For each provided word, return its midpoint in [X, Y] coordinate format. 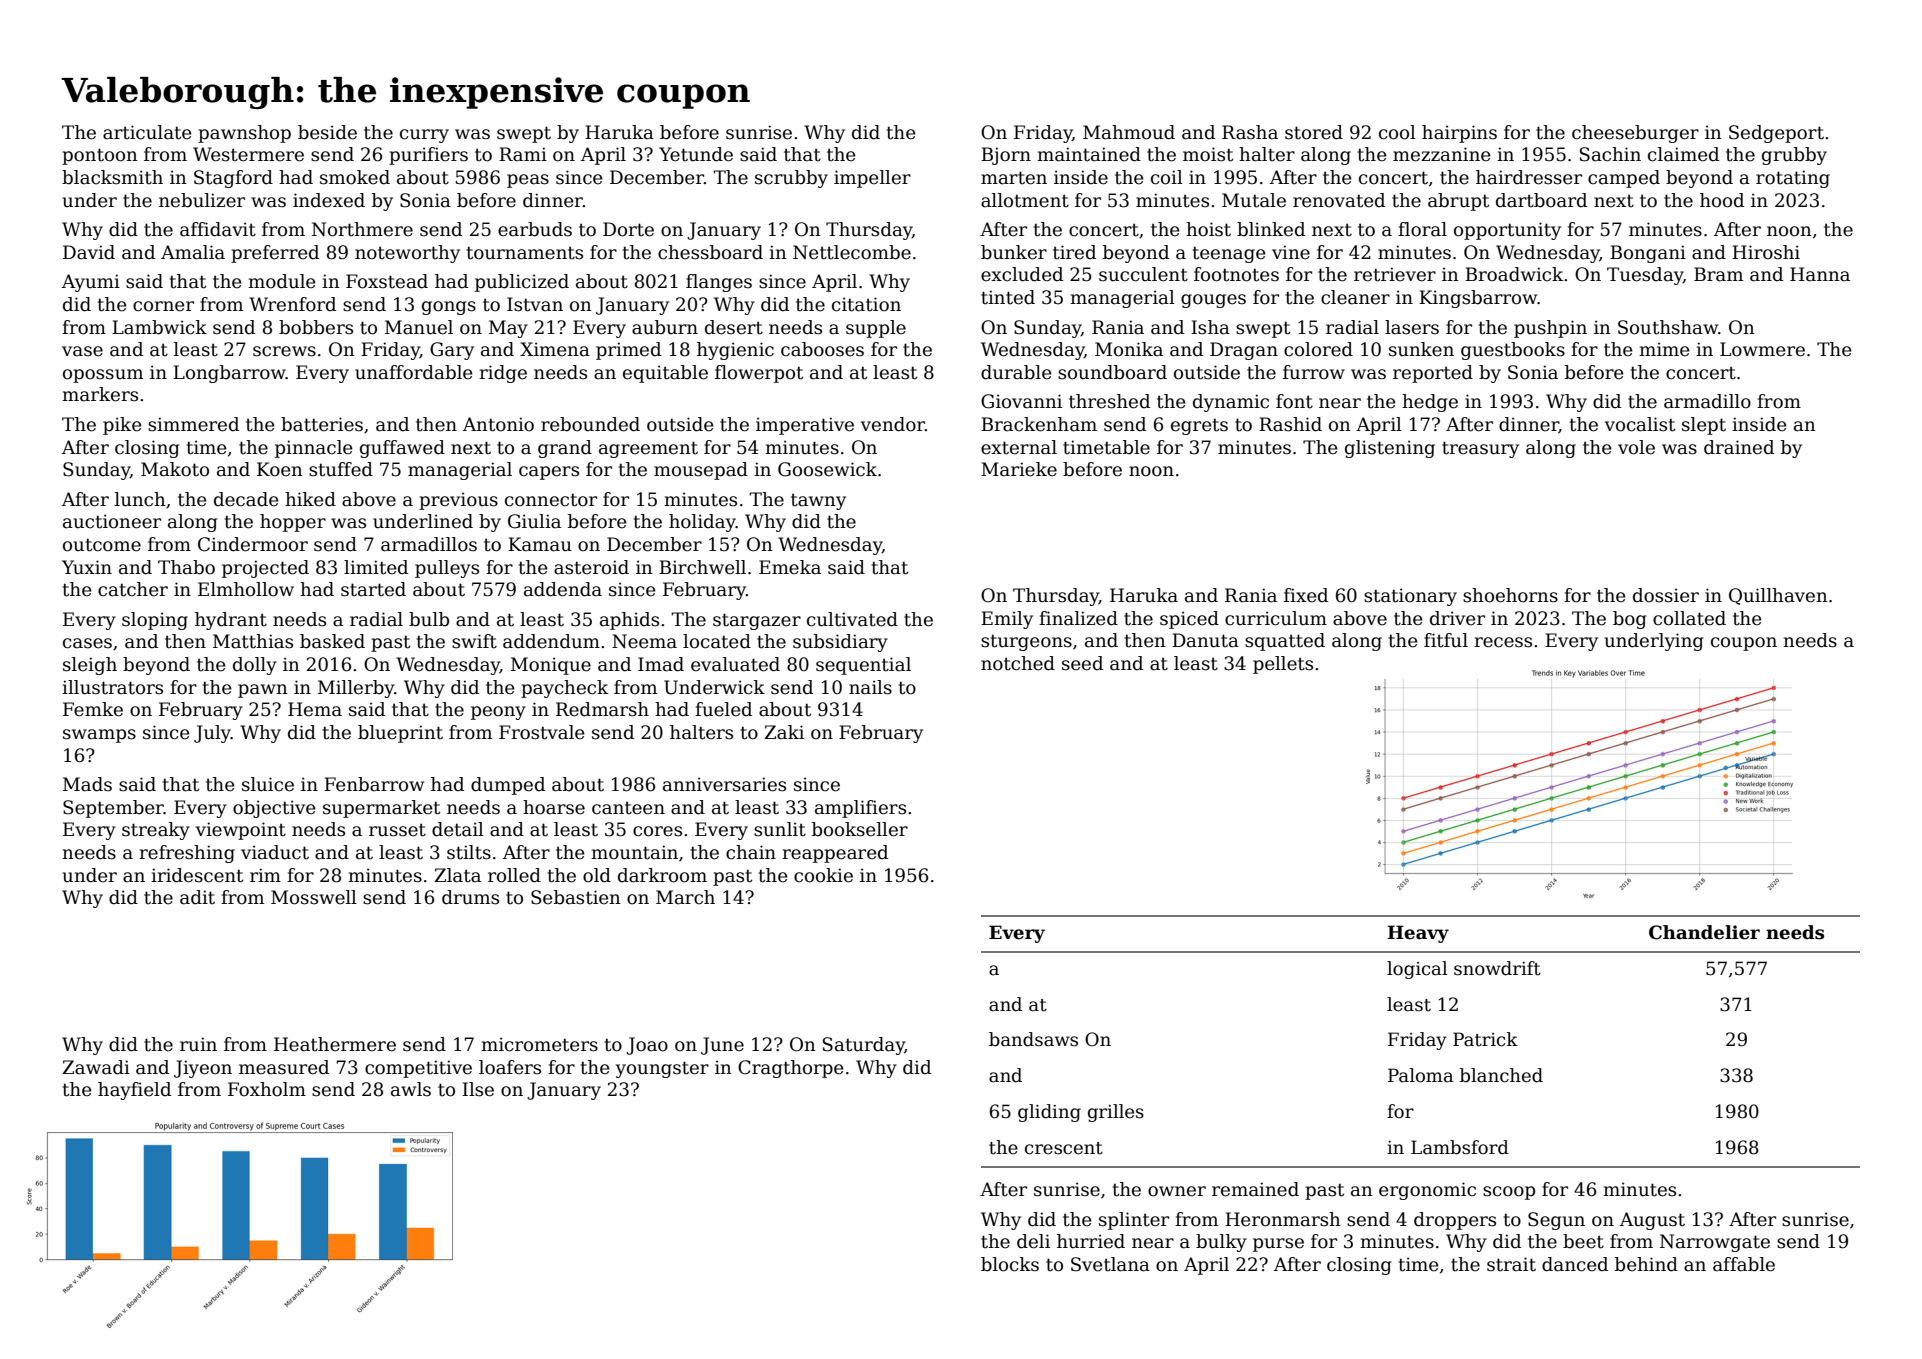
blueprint [400, 734]
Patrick [1485, 1039]
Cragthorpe [791, 1069]
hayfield [134, 1091]
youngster [662, 1069]
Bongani [1648, 254]
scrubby [791, 179]
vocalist [1640, 424]
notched [1018, 663]
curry [424, 136]
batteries [322, 424]
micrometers [539, 1044]
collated [1689, 618]
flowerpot [759, 374]
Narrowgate [1715, 1243]
